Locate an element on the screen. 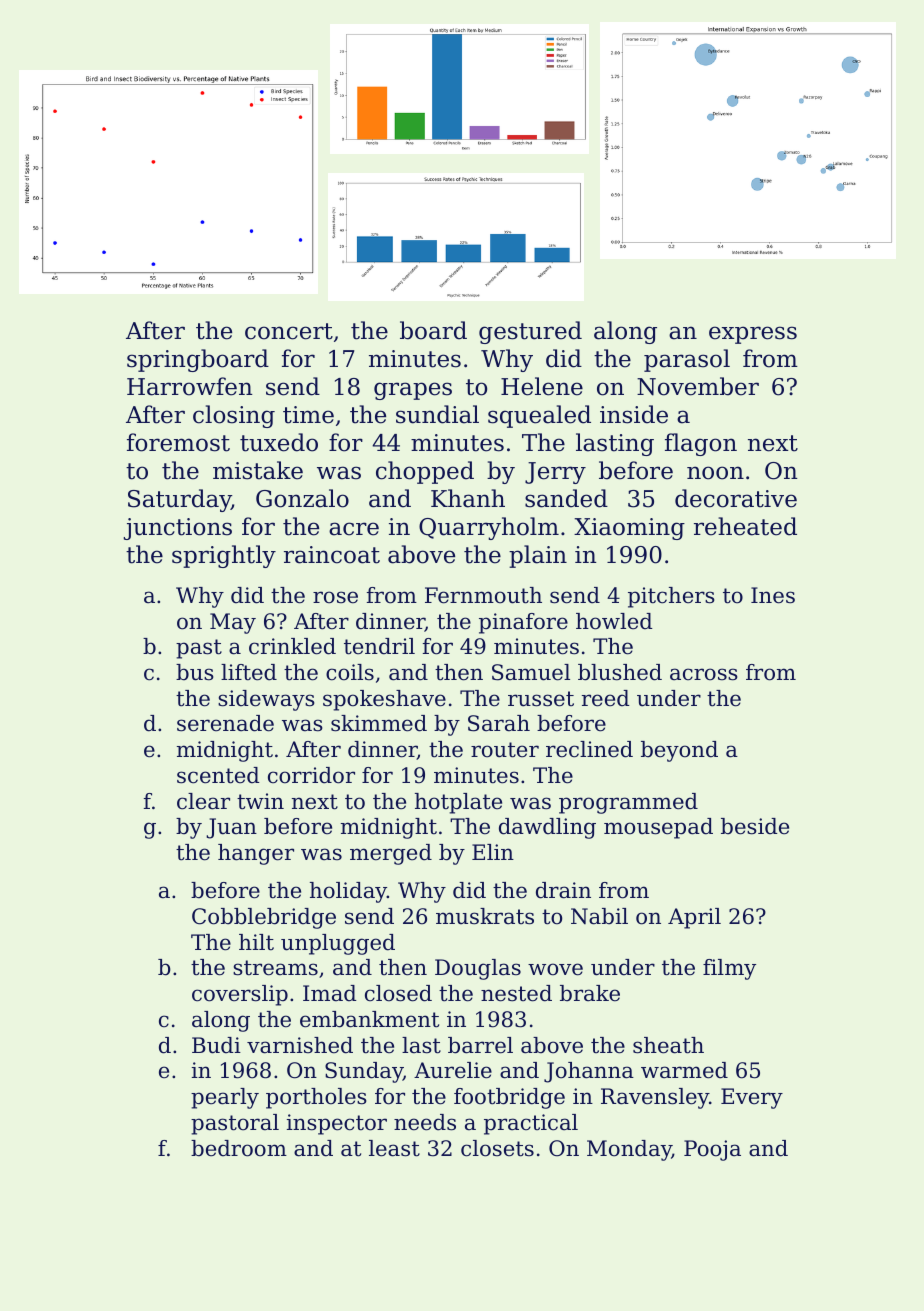 This screenshot has width=924, height=1311. least is located at coordinates (394, 1148).
